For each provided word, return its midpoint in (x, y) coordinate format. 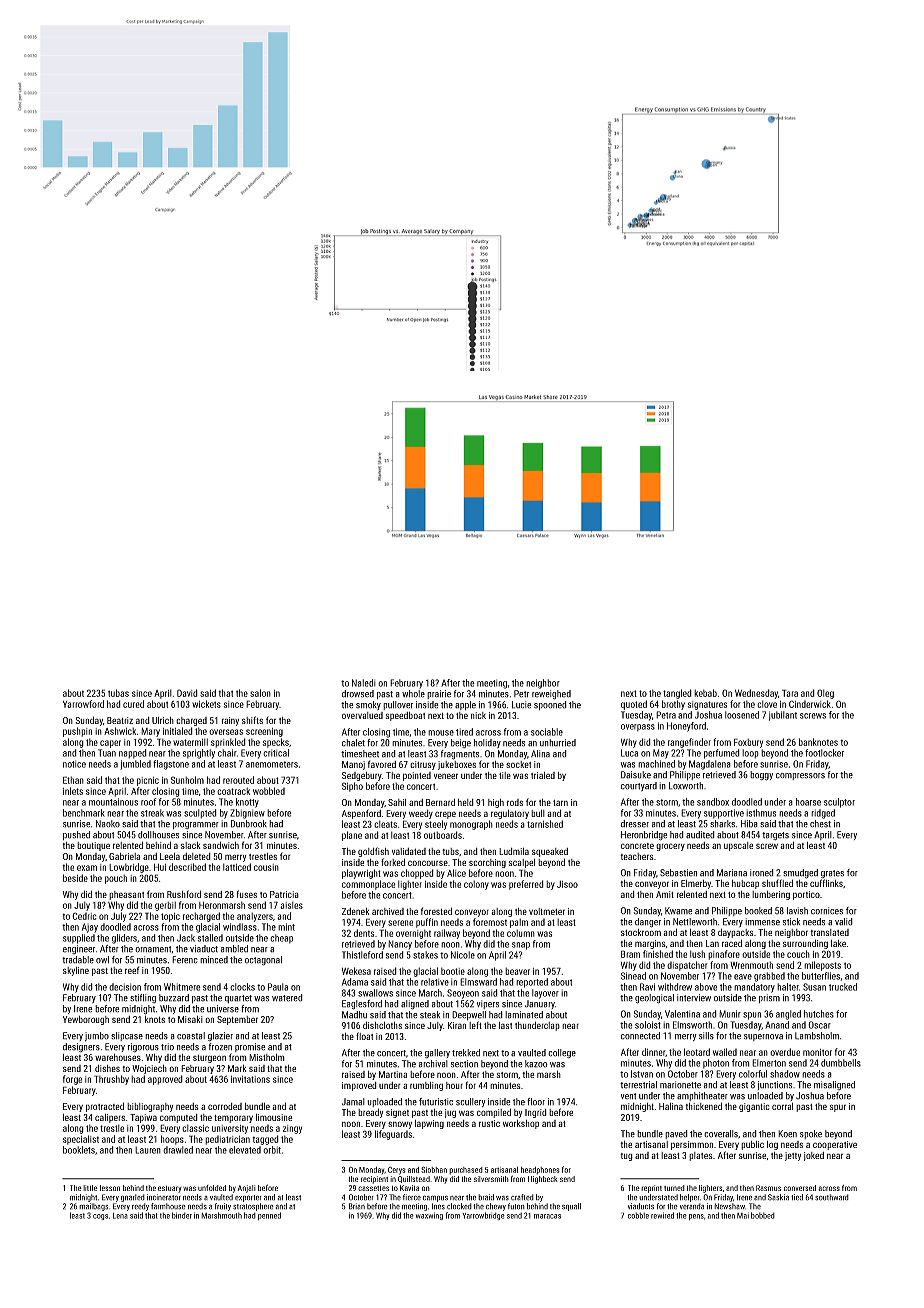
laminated (524, 1015)
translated (829, 932)
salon (260, 693)
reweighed (551, 695)
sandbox (713, 802)
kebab (705, 693)
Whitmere (182, 987)
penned (269, 1216)
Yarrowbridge (483, 1216)
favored (382, 764)
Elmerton (769, 1063)
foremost (490, 922)
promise (250, 1047)
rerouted (238, 780)
